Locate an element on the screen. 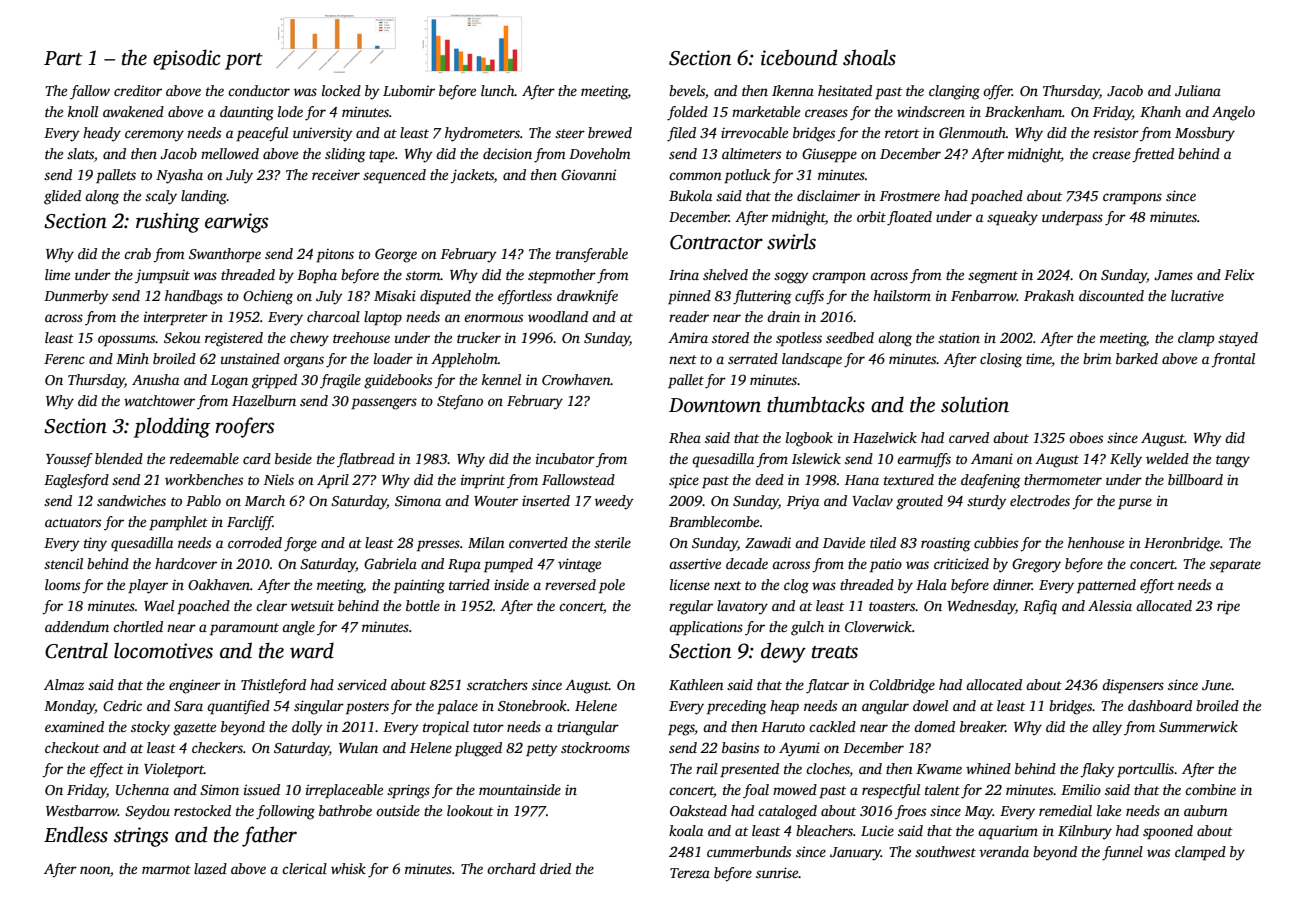  vintage is located at coordinates (579, 565).
